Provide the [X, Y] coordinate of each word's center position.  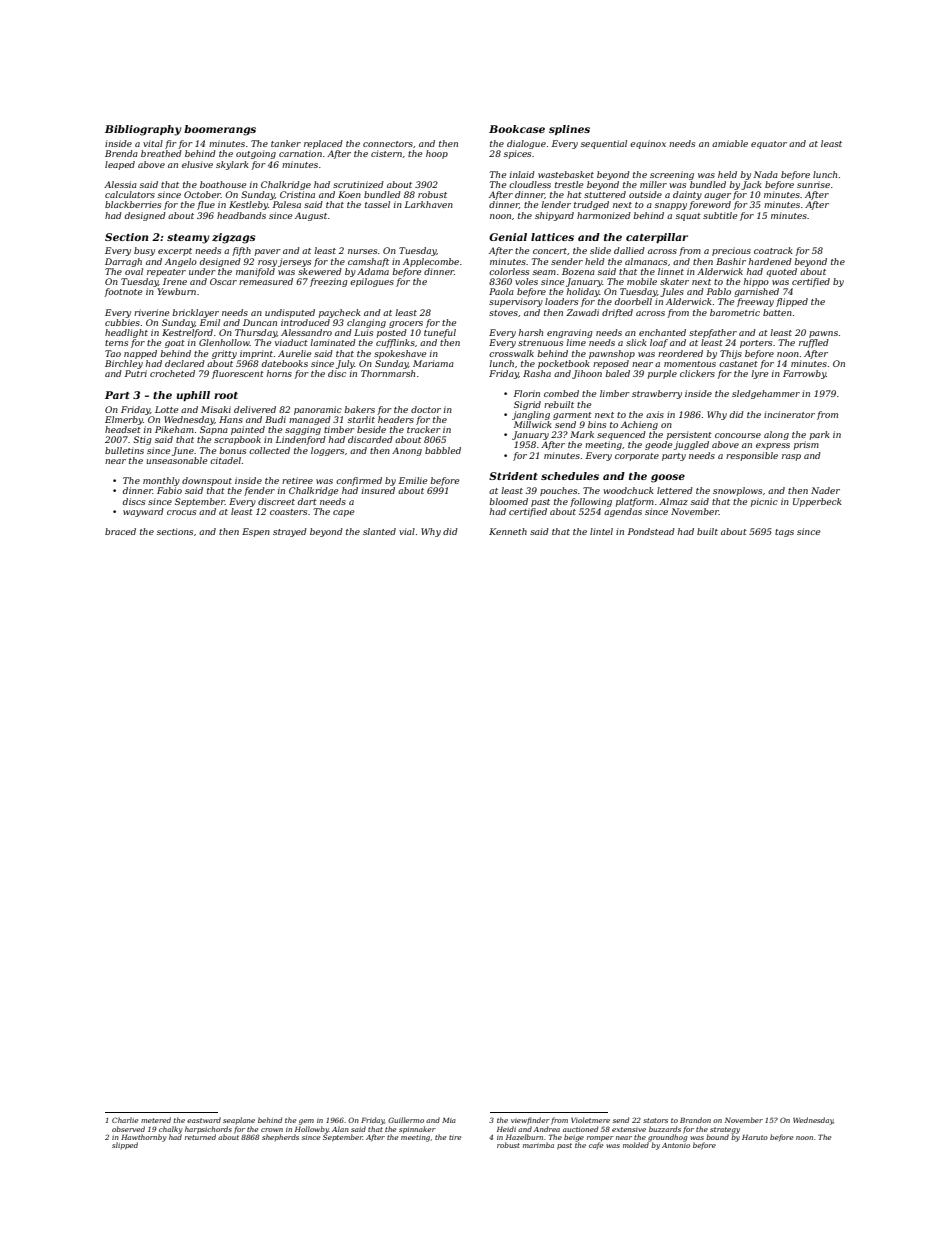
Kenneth [508, 531]
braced [120, 531]
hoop [437, 154]
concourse [738, 435]
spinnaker [417, 1130]
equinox [648, 144]
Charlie [125, 1120]
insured [378, 490]
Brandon [695, 1120]
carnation [300, 153]
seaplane [239, 1120]
